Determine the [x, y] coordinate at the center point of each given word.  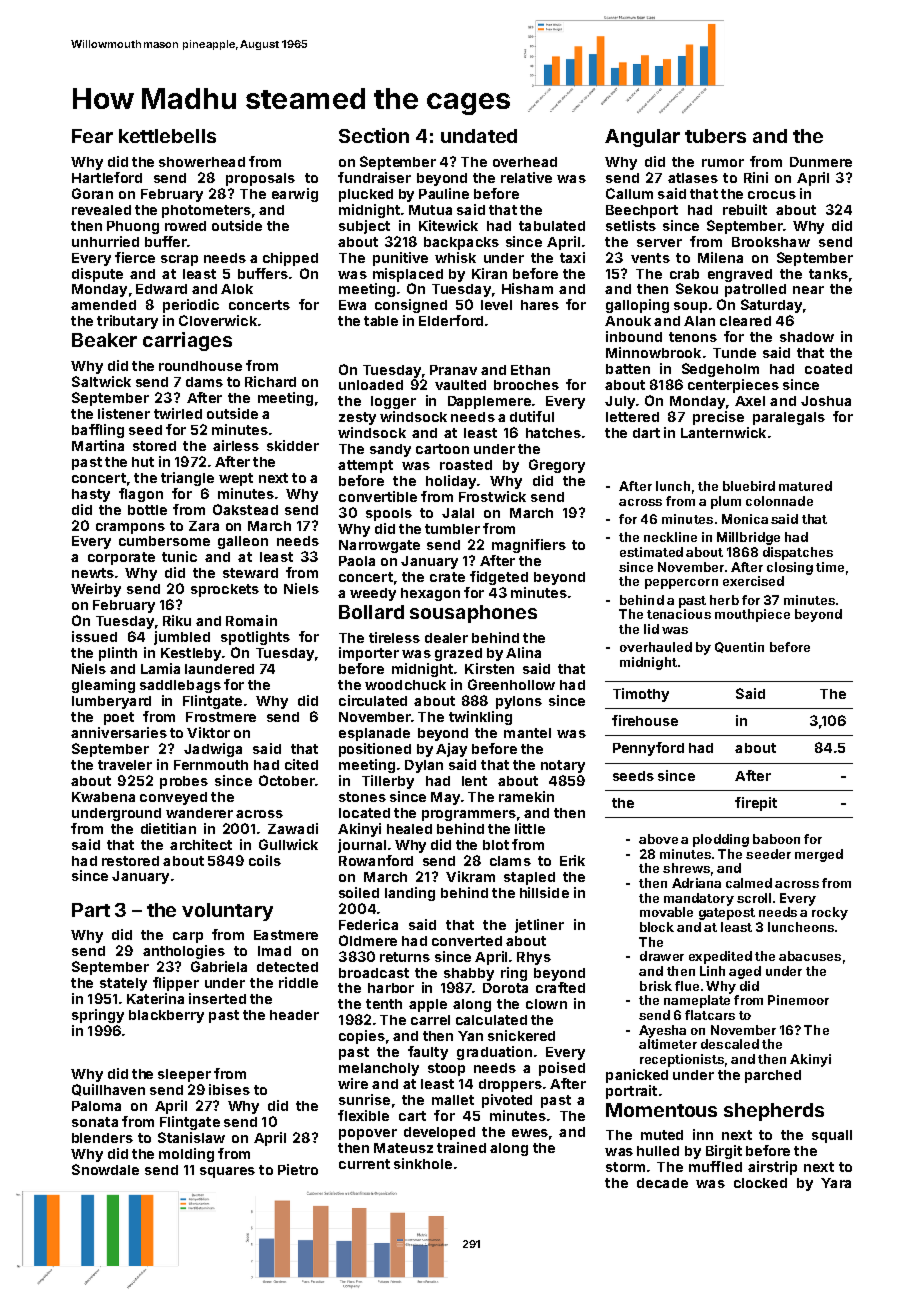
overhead [525, 162]
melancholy [379, 1069]
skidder [293, 445]
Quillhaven [108, 1090]
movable [666, 912]
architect [201, 844]
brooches [526, 385]
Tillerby [388, 782]
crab [684, 274]
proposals [260, 179]
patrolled [755, 290]
